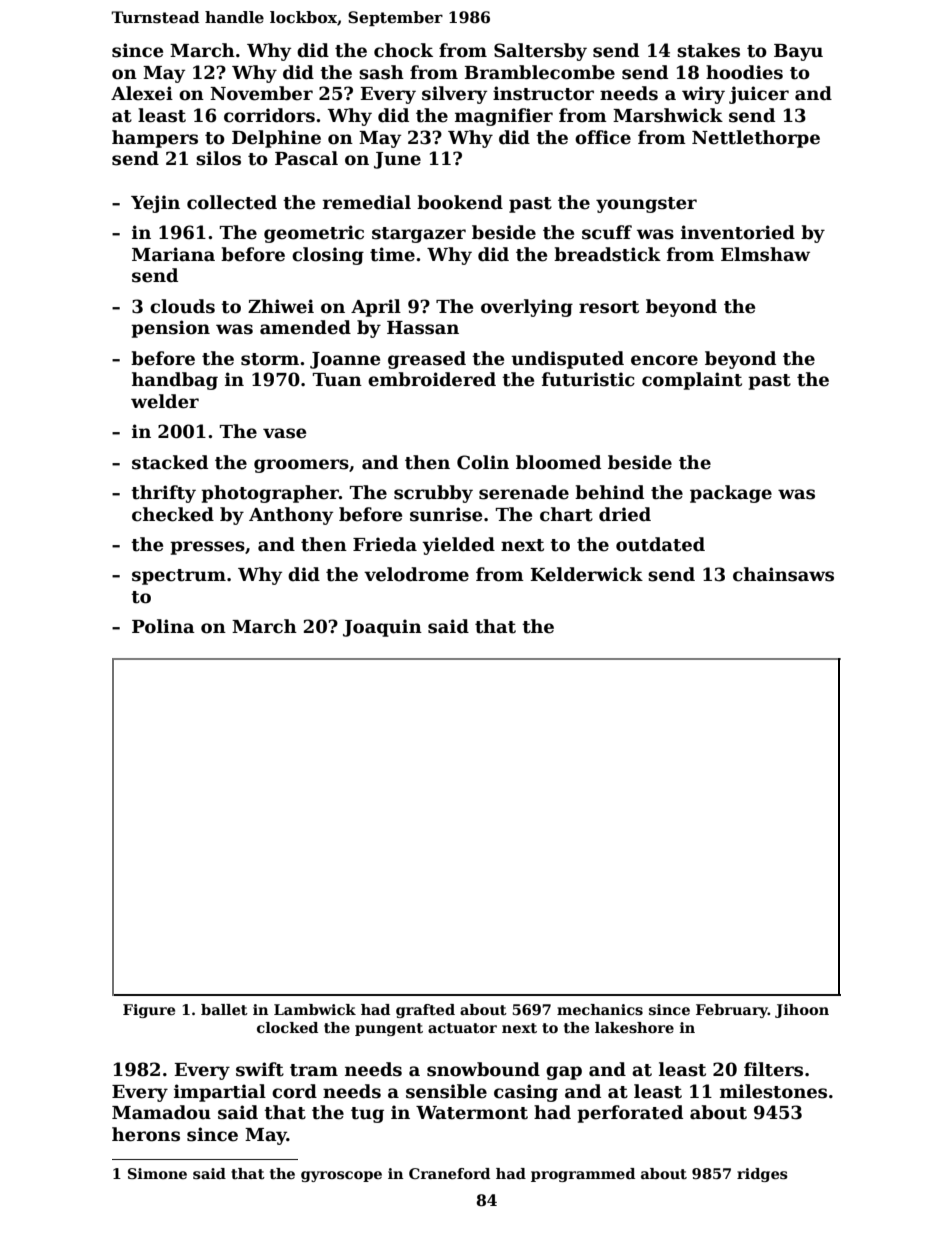 This page has height=1233, width=952. What do you see at coordinates (155, 139) in the page?
I see `hampers` at bounding box center [155, 139].
